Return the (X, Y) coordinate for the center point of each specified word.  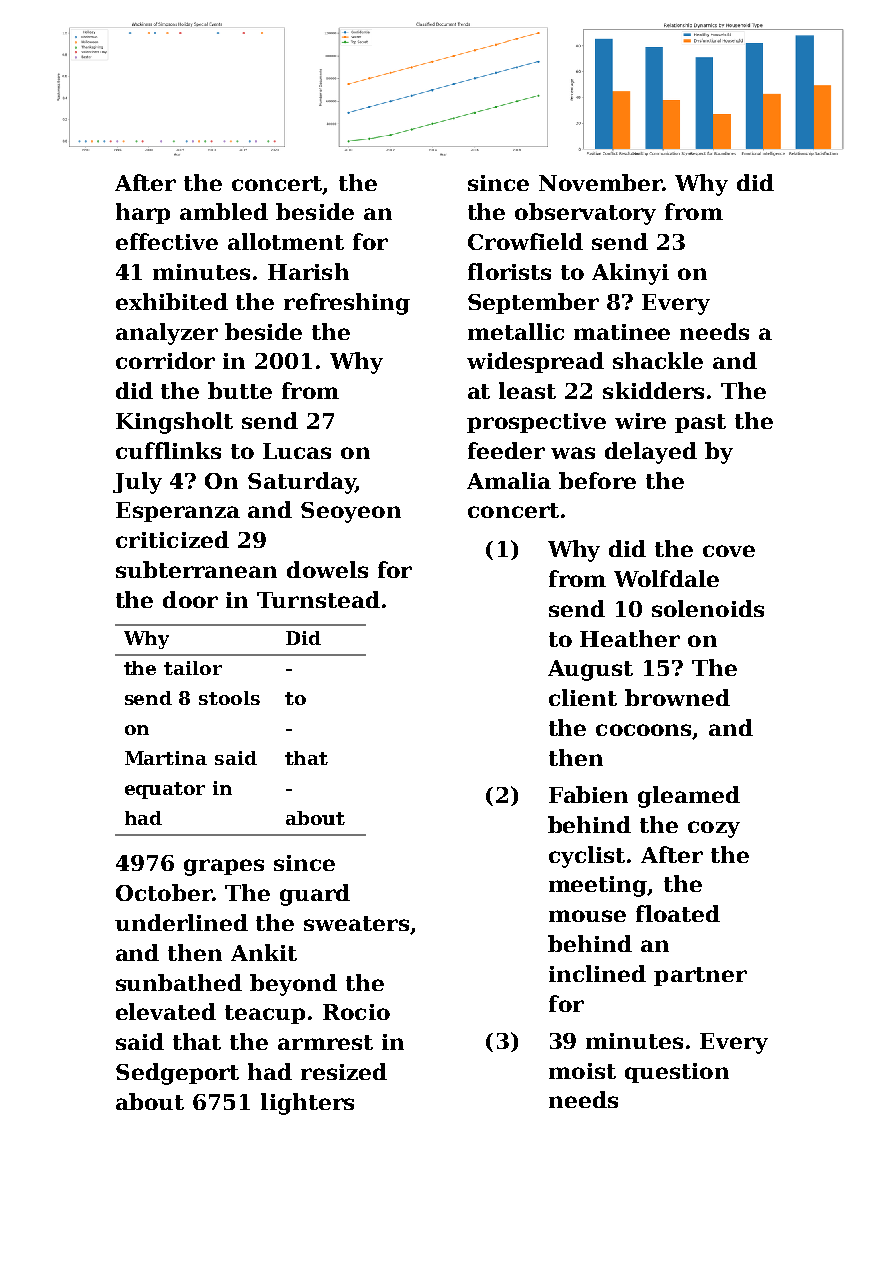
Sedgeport (177, 1074)
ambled (224, 211)
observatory (585, 214)
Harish (308, 271)
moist (582, 1071)
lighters (307, 1104)
